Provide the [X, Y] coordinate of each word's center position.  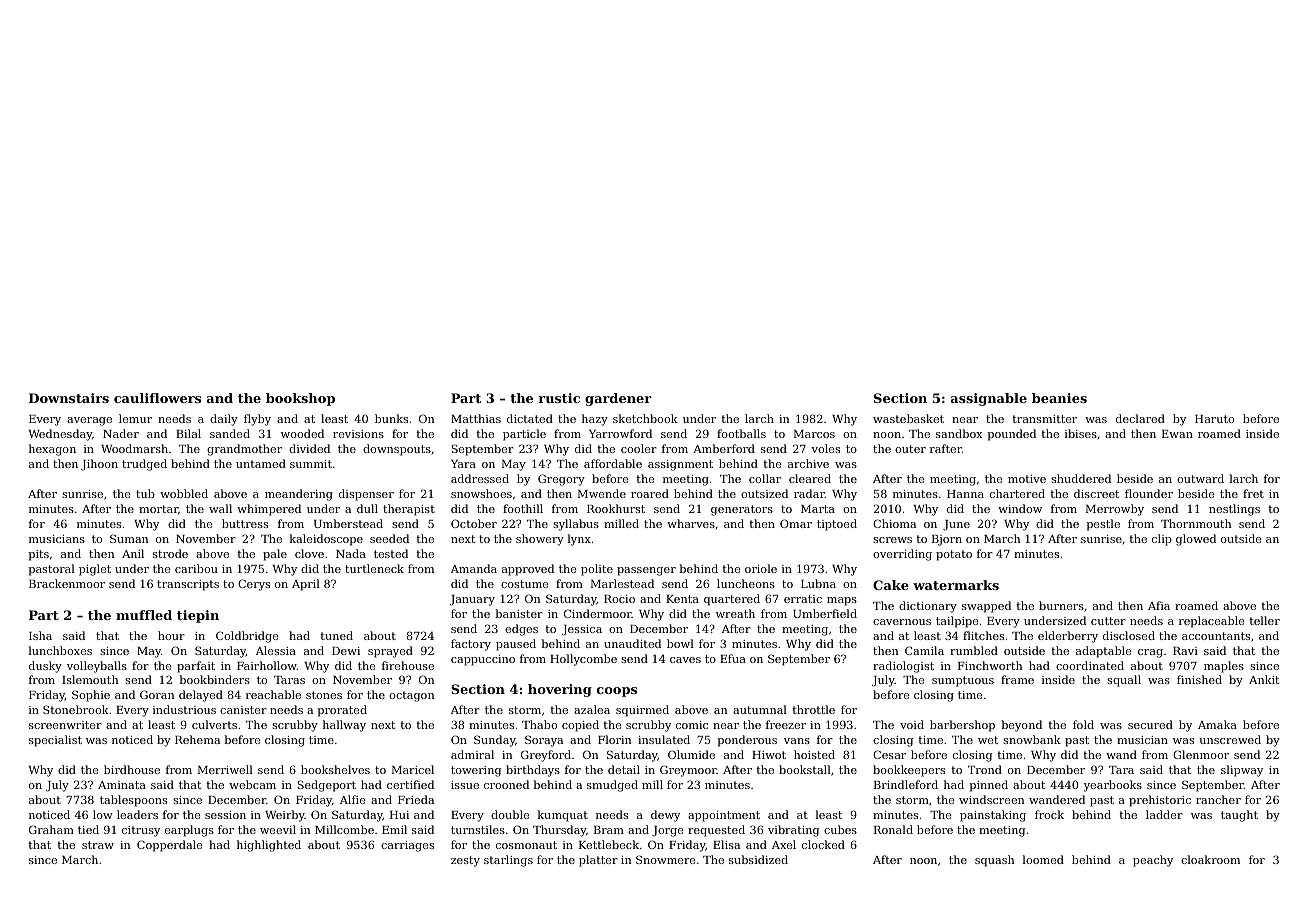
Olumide [691, 754]
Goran [157, 694]
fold [1083, 724]
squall [1124, 681]
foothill [523, 508]
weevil [278, 829]
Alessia [276, 650]
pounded [1011, 435]
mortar [158, 509]
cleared [810, 478]
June [956, 525]
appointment [724, 816]
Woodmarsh [134, 448]
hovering [560, 690]
